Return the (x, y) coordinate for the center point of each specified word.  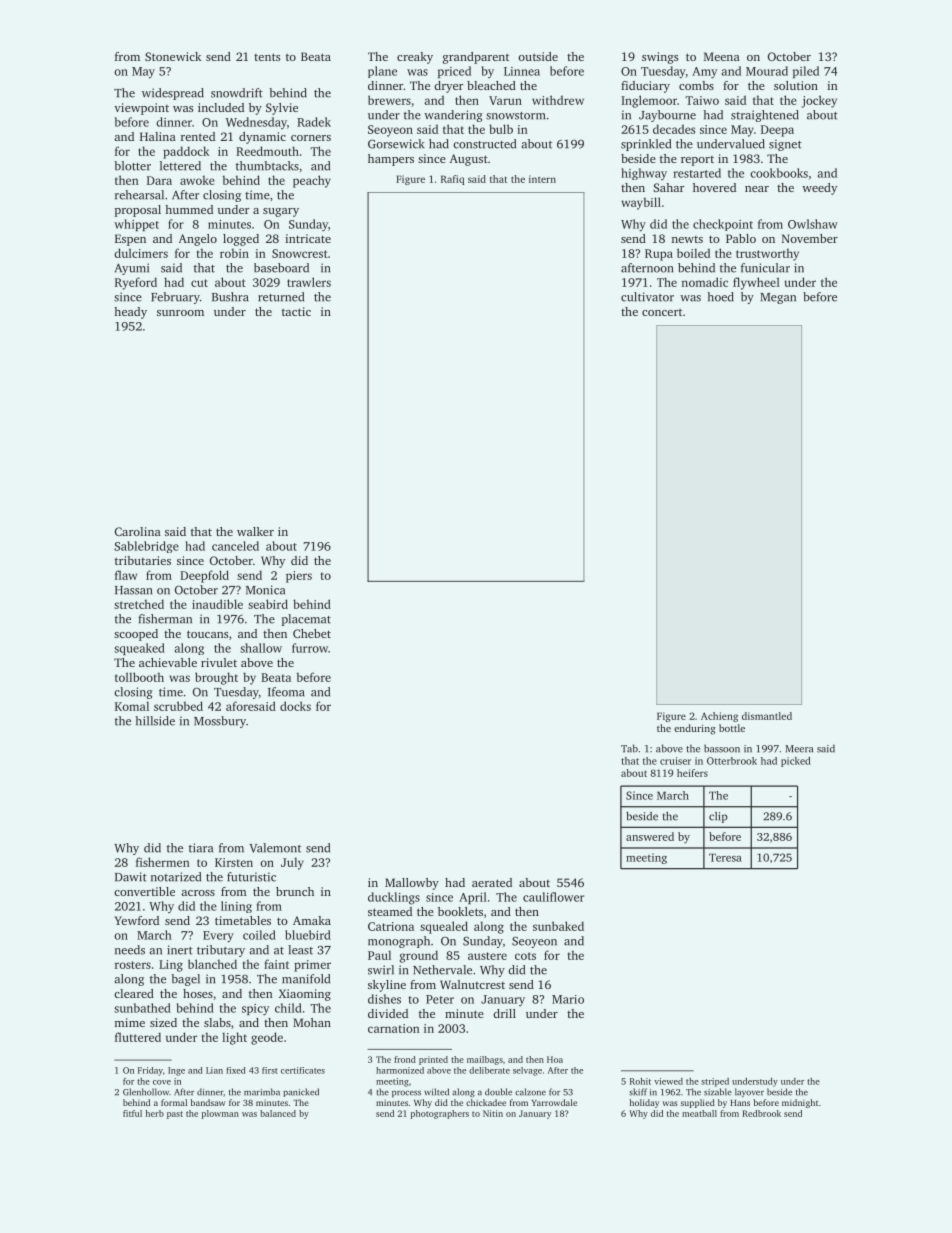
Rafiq (452, 180)
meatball (699, 1113)
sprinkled (646, 145)
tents (267, 57)
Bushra (230, 297)
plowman (220, 1114)
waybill (641, 203)
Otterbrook (732, 761)
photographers (440, 1114)
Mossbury (220, 722)
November (810, 238)
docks (295, 706)
